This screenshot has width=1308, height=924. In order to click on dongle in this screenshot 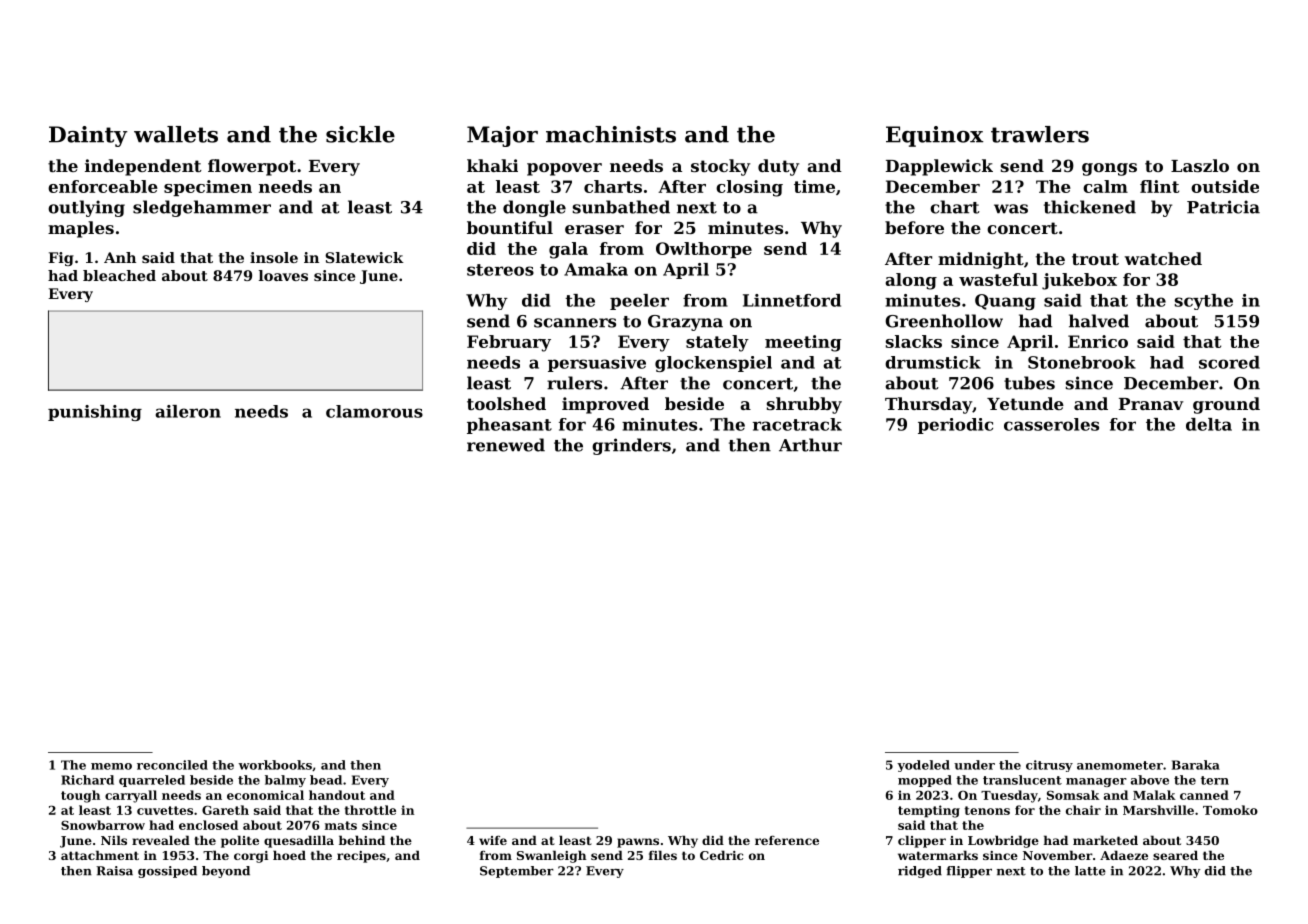, I will do `click(534, 208)`.
